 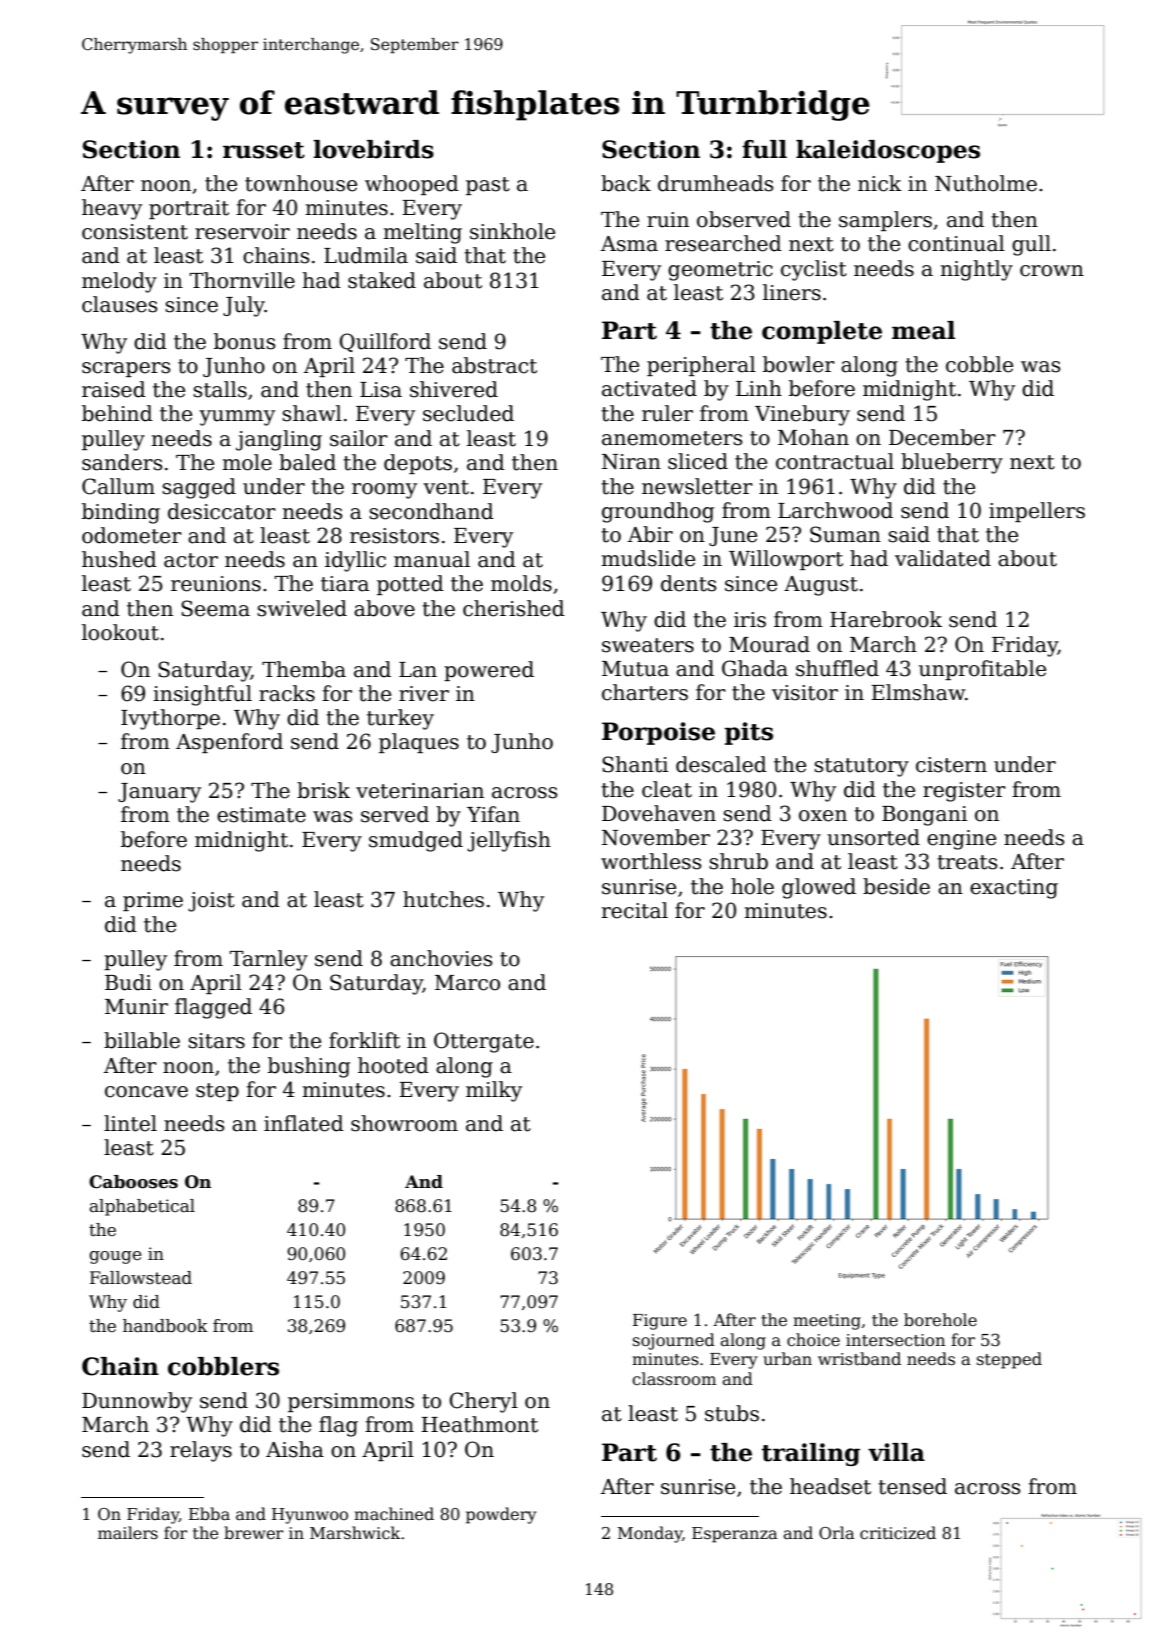 I want to click on Ivythorpe, so click(x=170, y=719).
